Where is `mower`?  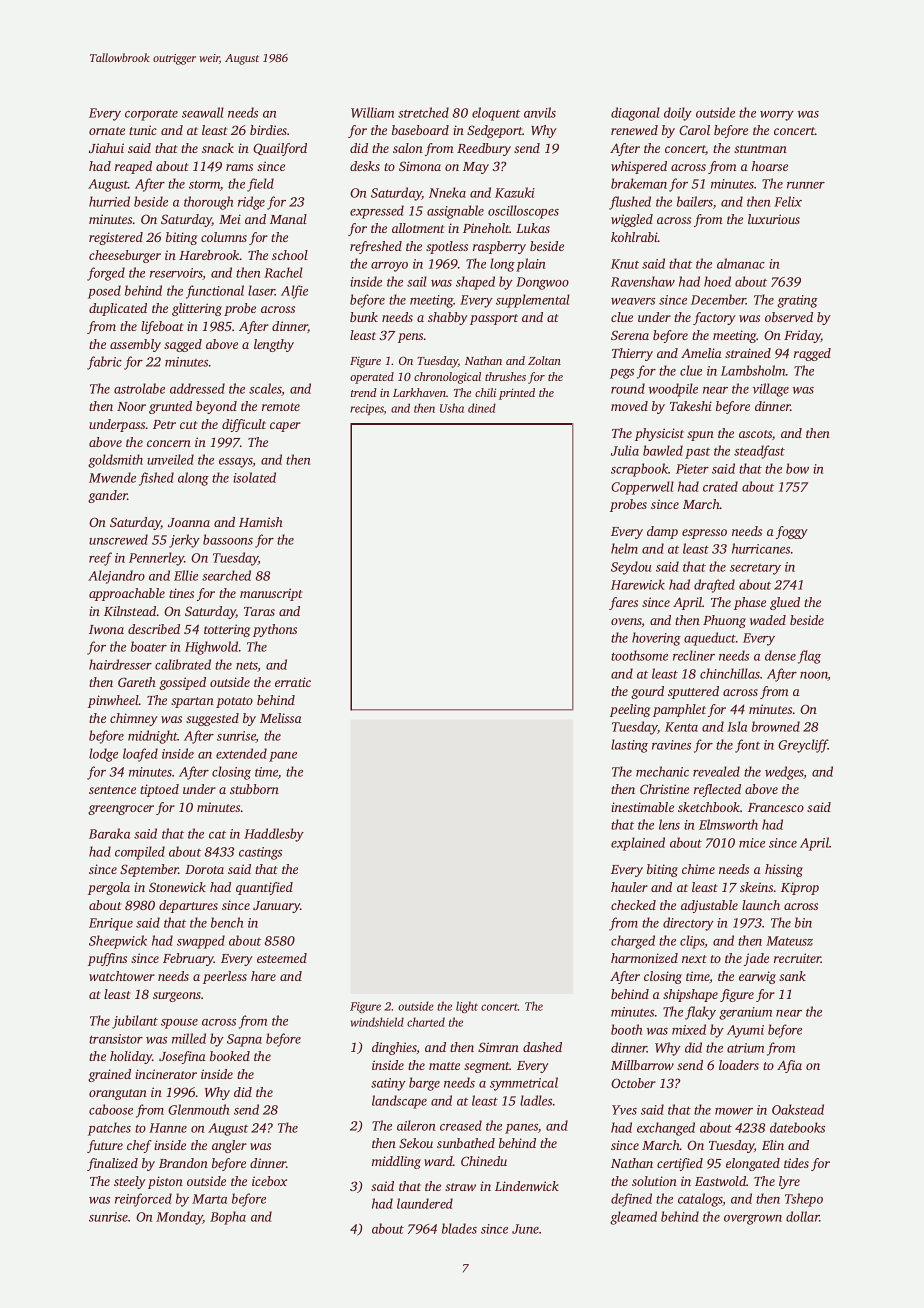
mower is located at coordinates (734, 1111).
